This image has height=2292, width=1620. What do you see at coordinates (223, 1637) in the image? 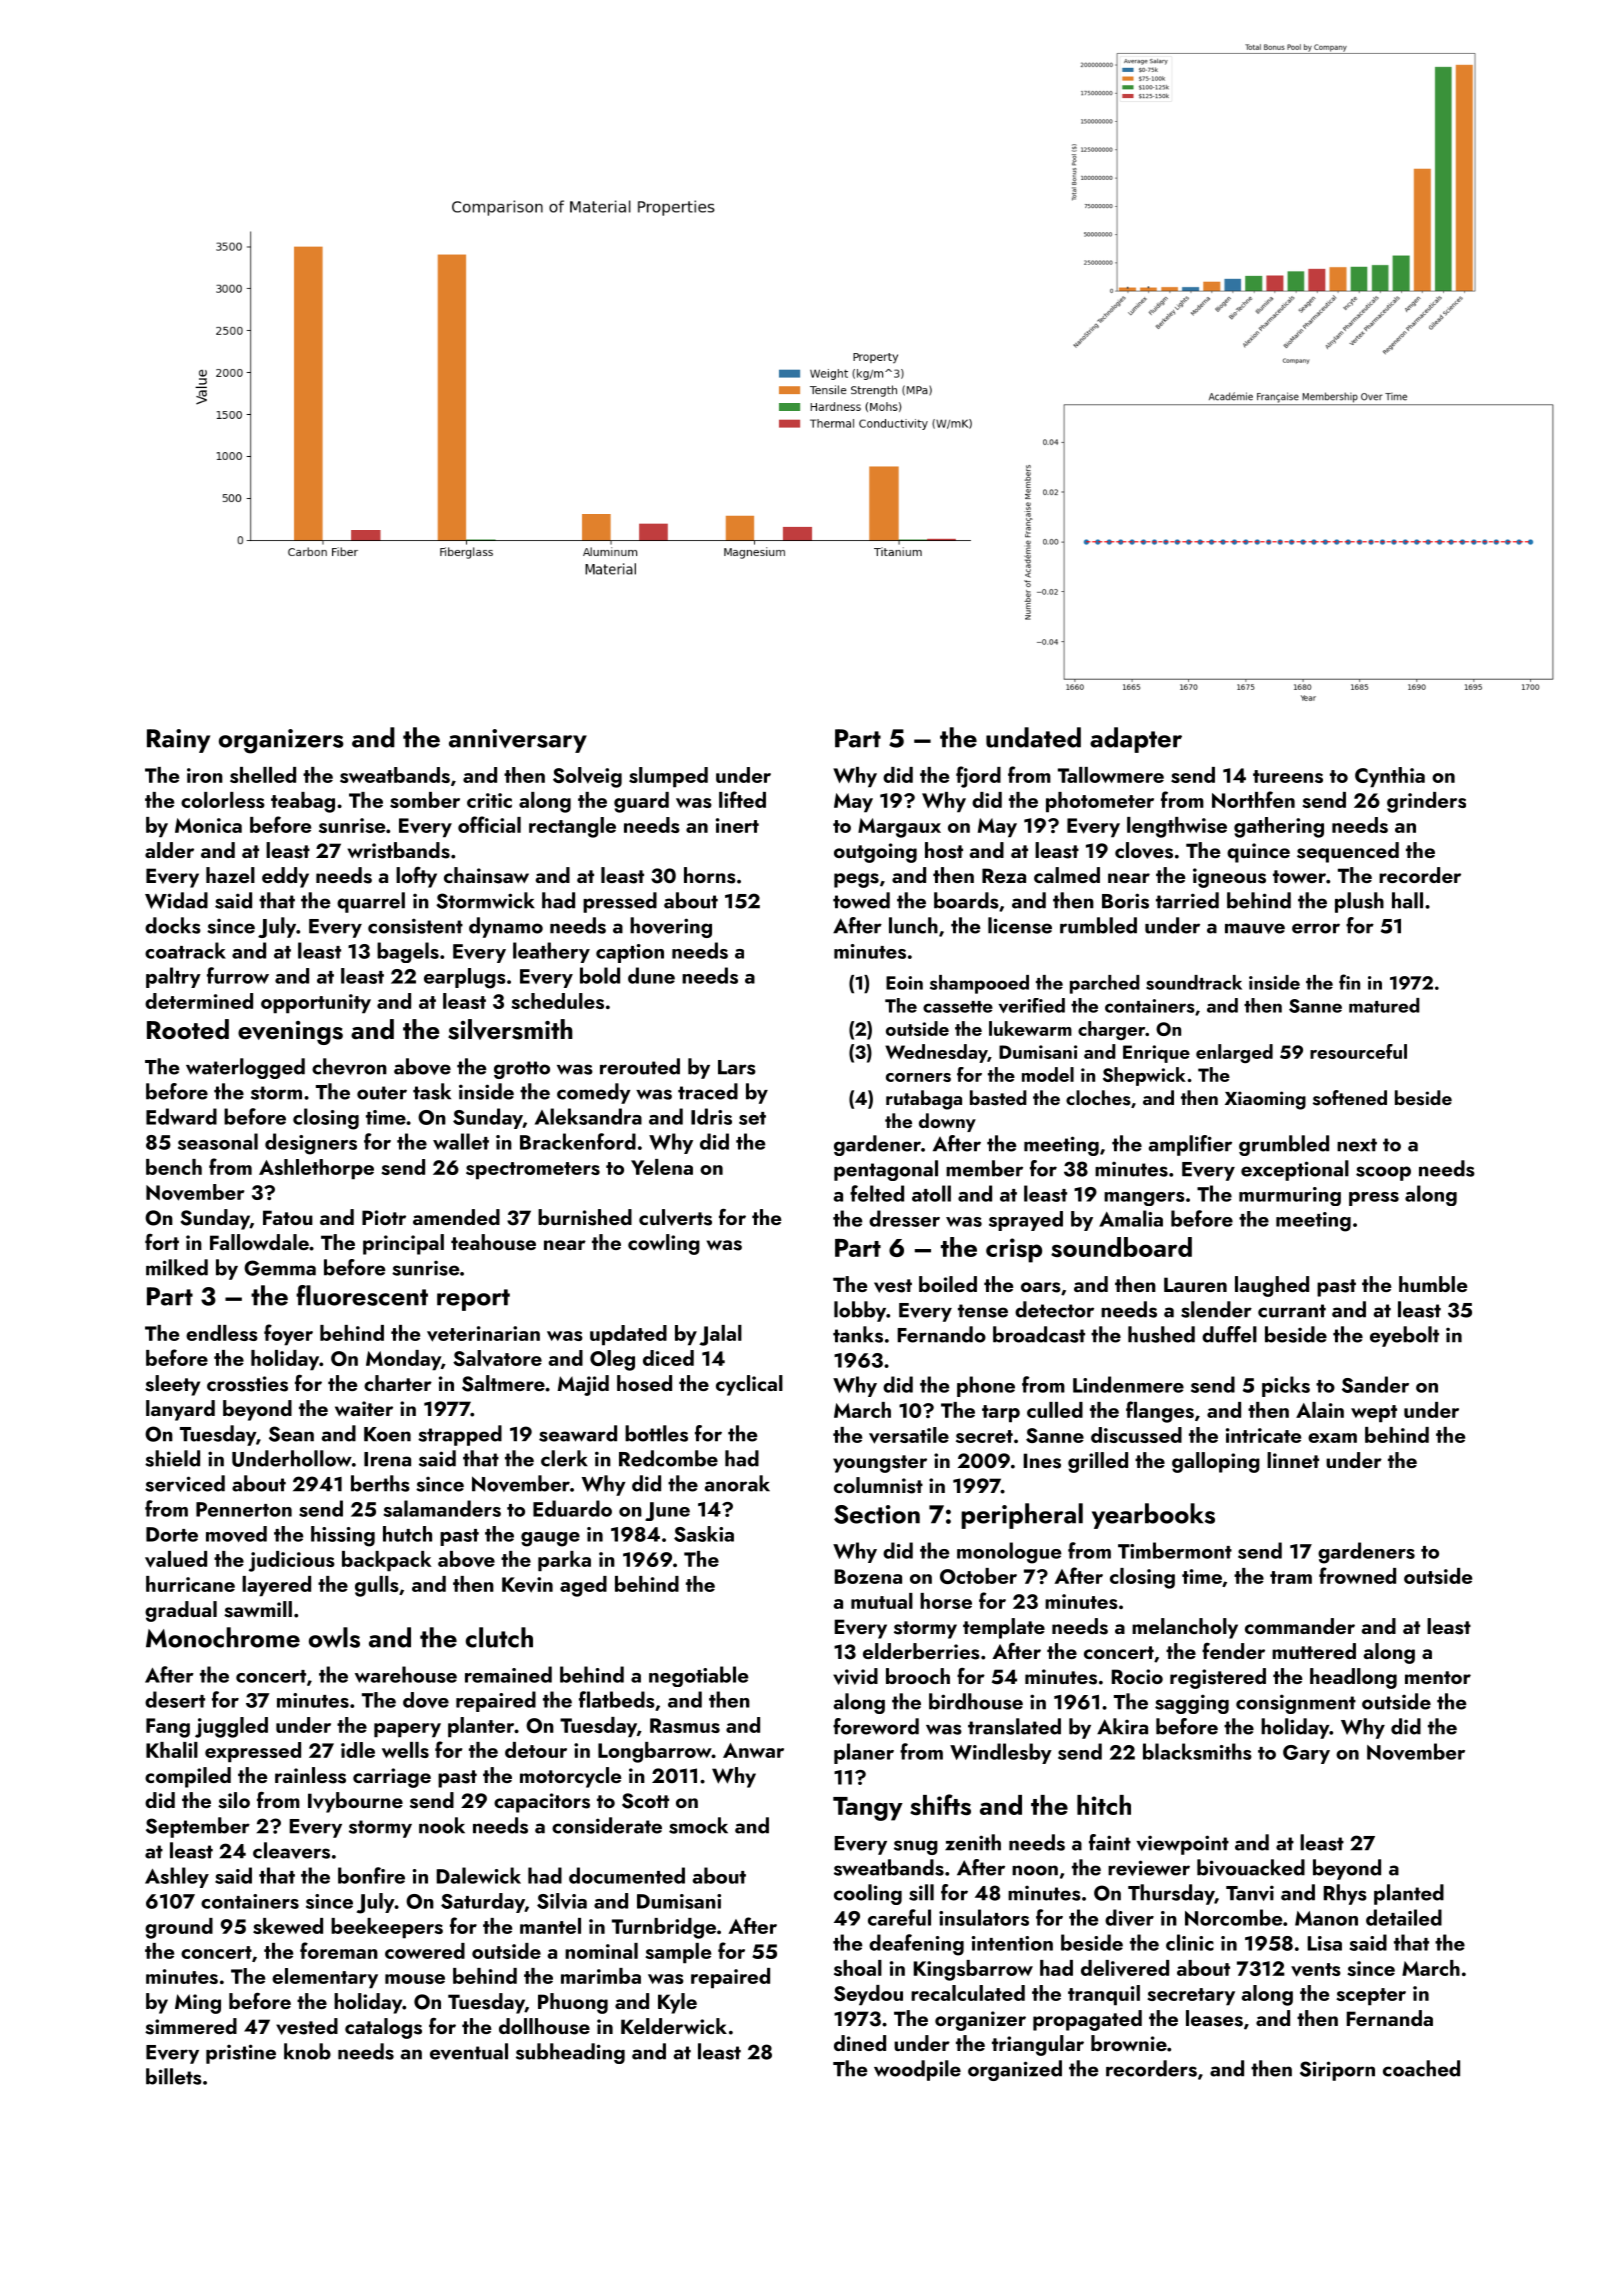
I see `Monochrome` at bounding box center [223, 1637].
